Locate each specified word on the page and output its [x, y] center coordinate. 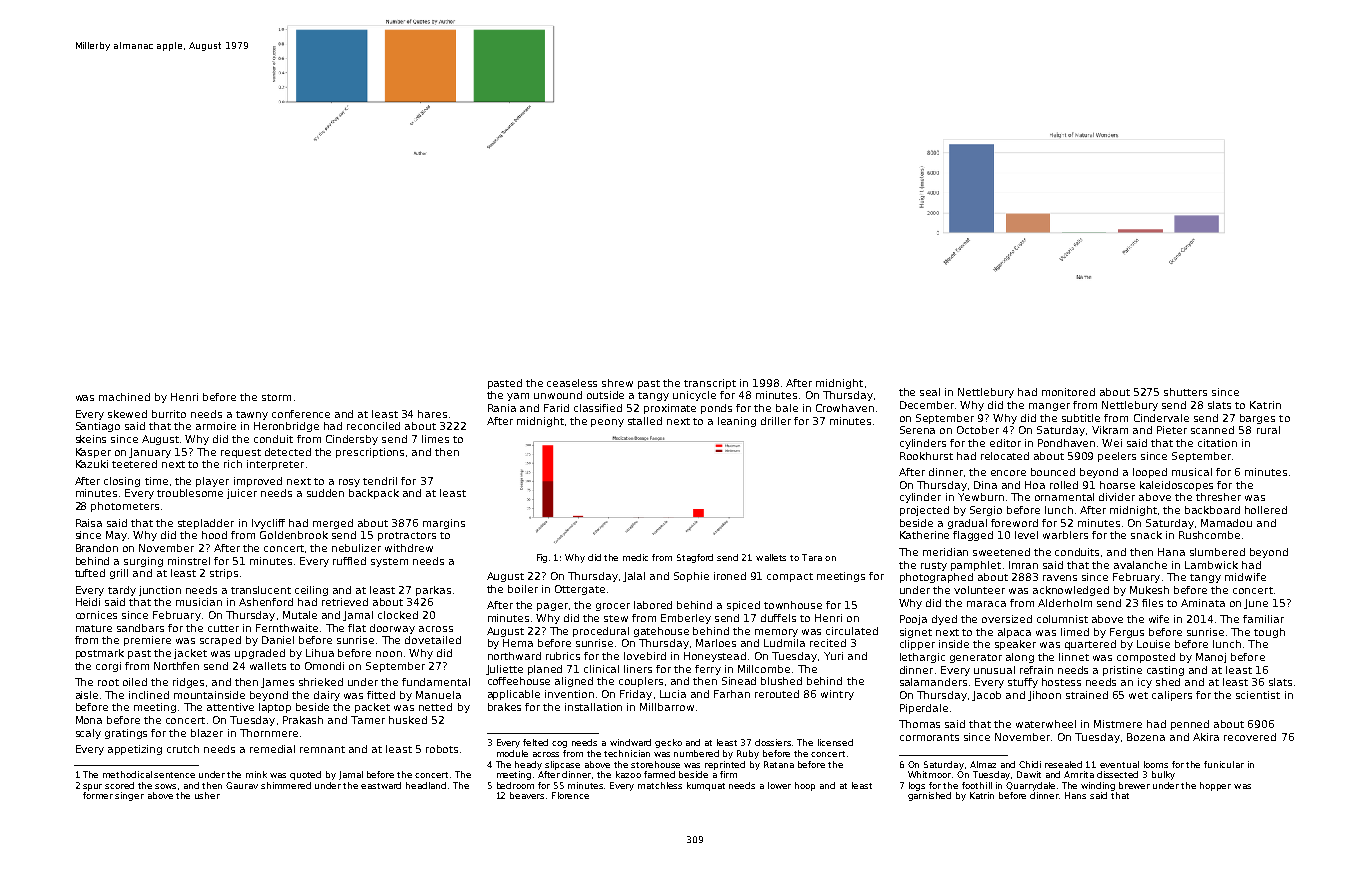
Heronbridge [286, 427]
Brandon [97, 548]
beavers [527, 795]
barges [1257, 419]
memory [776, 633]
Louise [1153, 644]
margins [444, 524]
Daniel [278, 640]
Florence [570, 795]
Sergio [986, 511]
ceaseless [572, 383]
